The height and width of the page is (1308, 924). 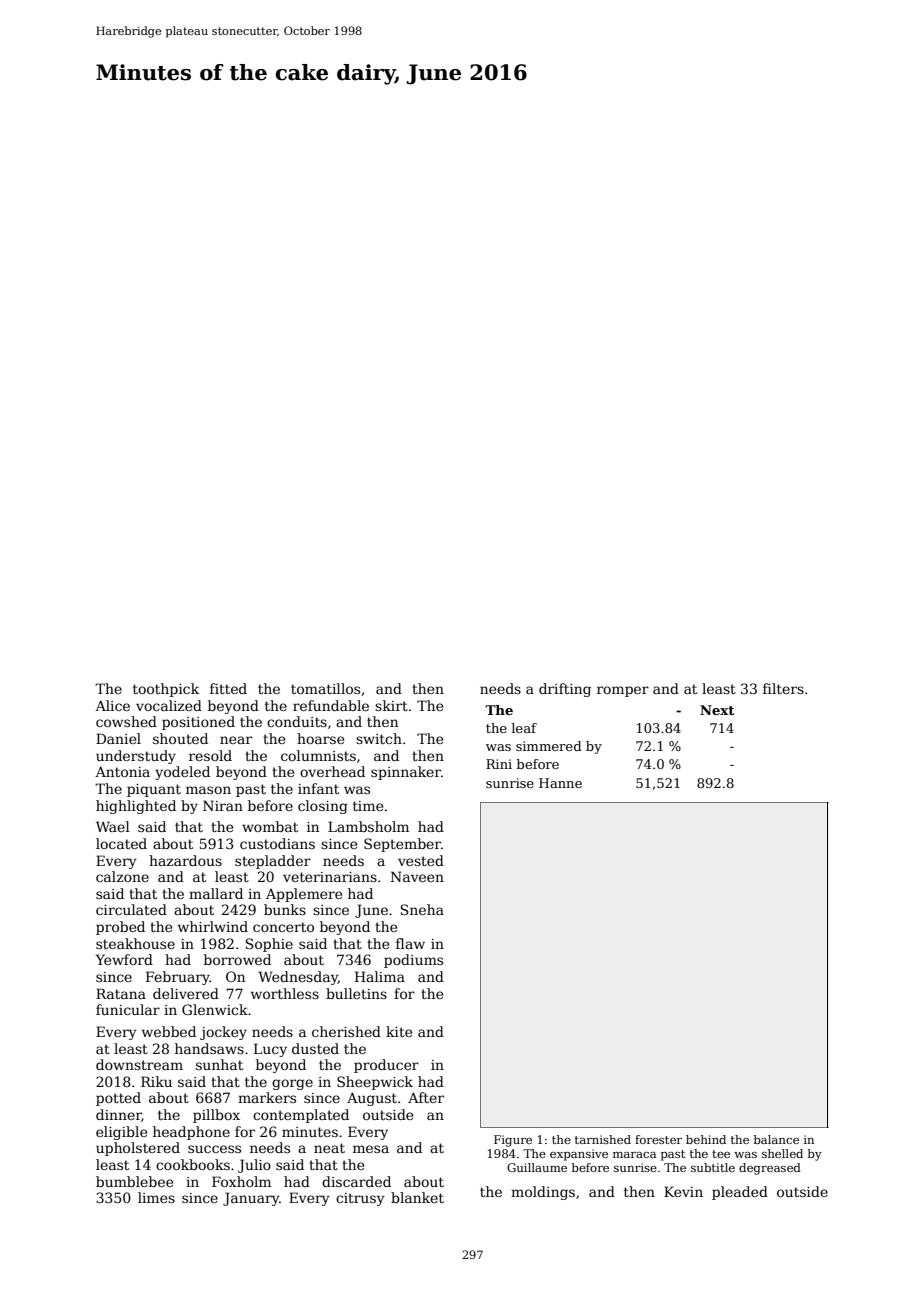 What do you see at coordinates (399, 1031) in the page?
I see `kite` at bounding box center [399, 1031].
